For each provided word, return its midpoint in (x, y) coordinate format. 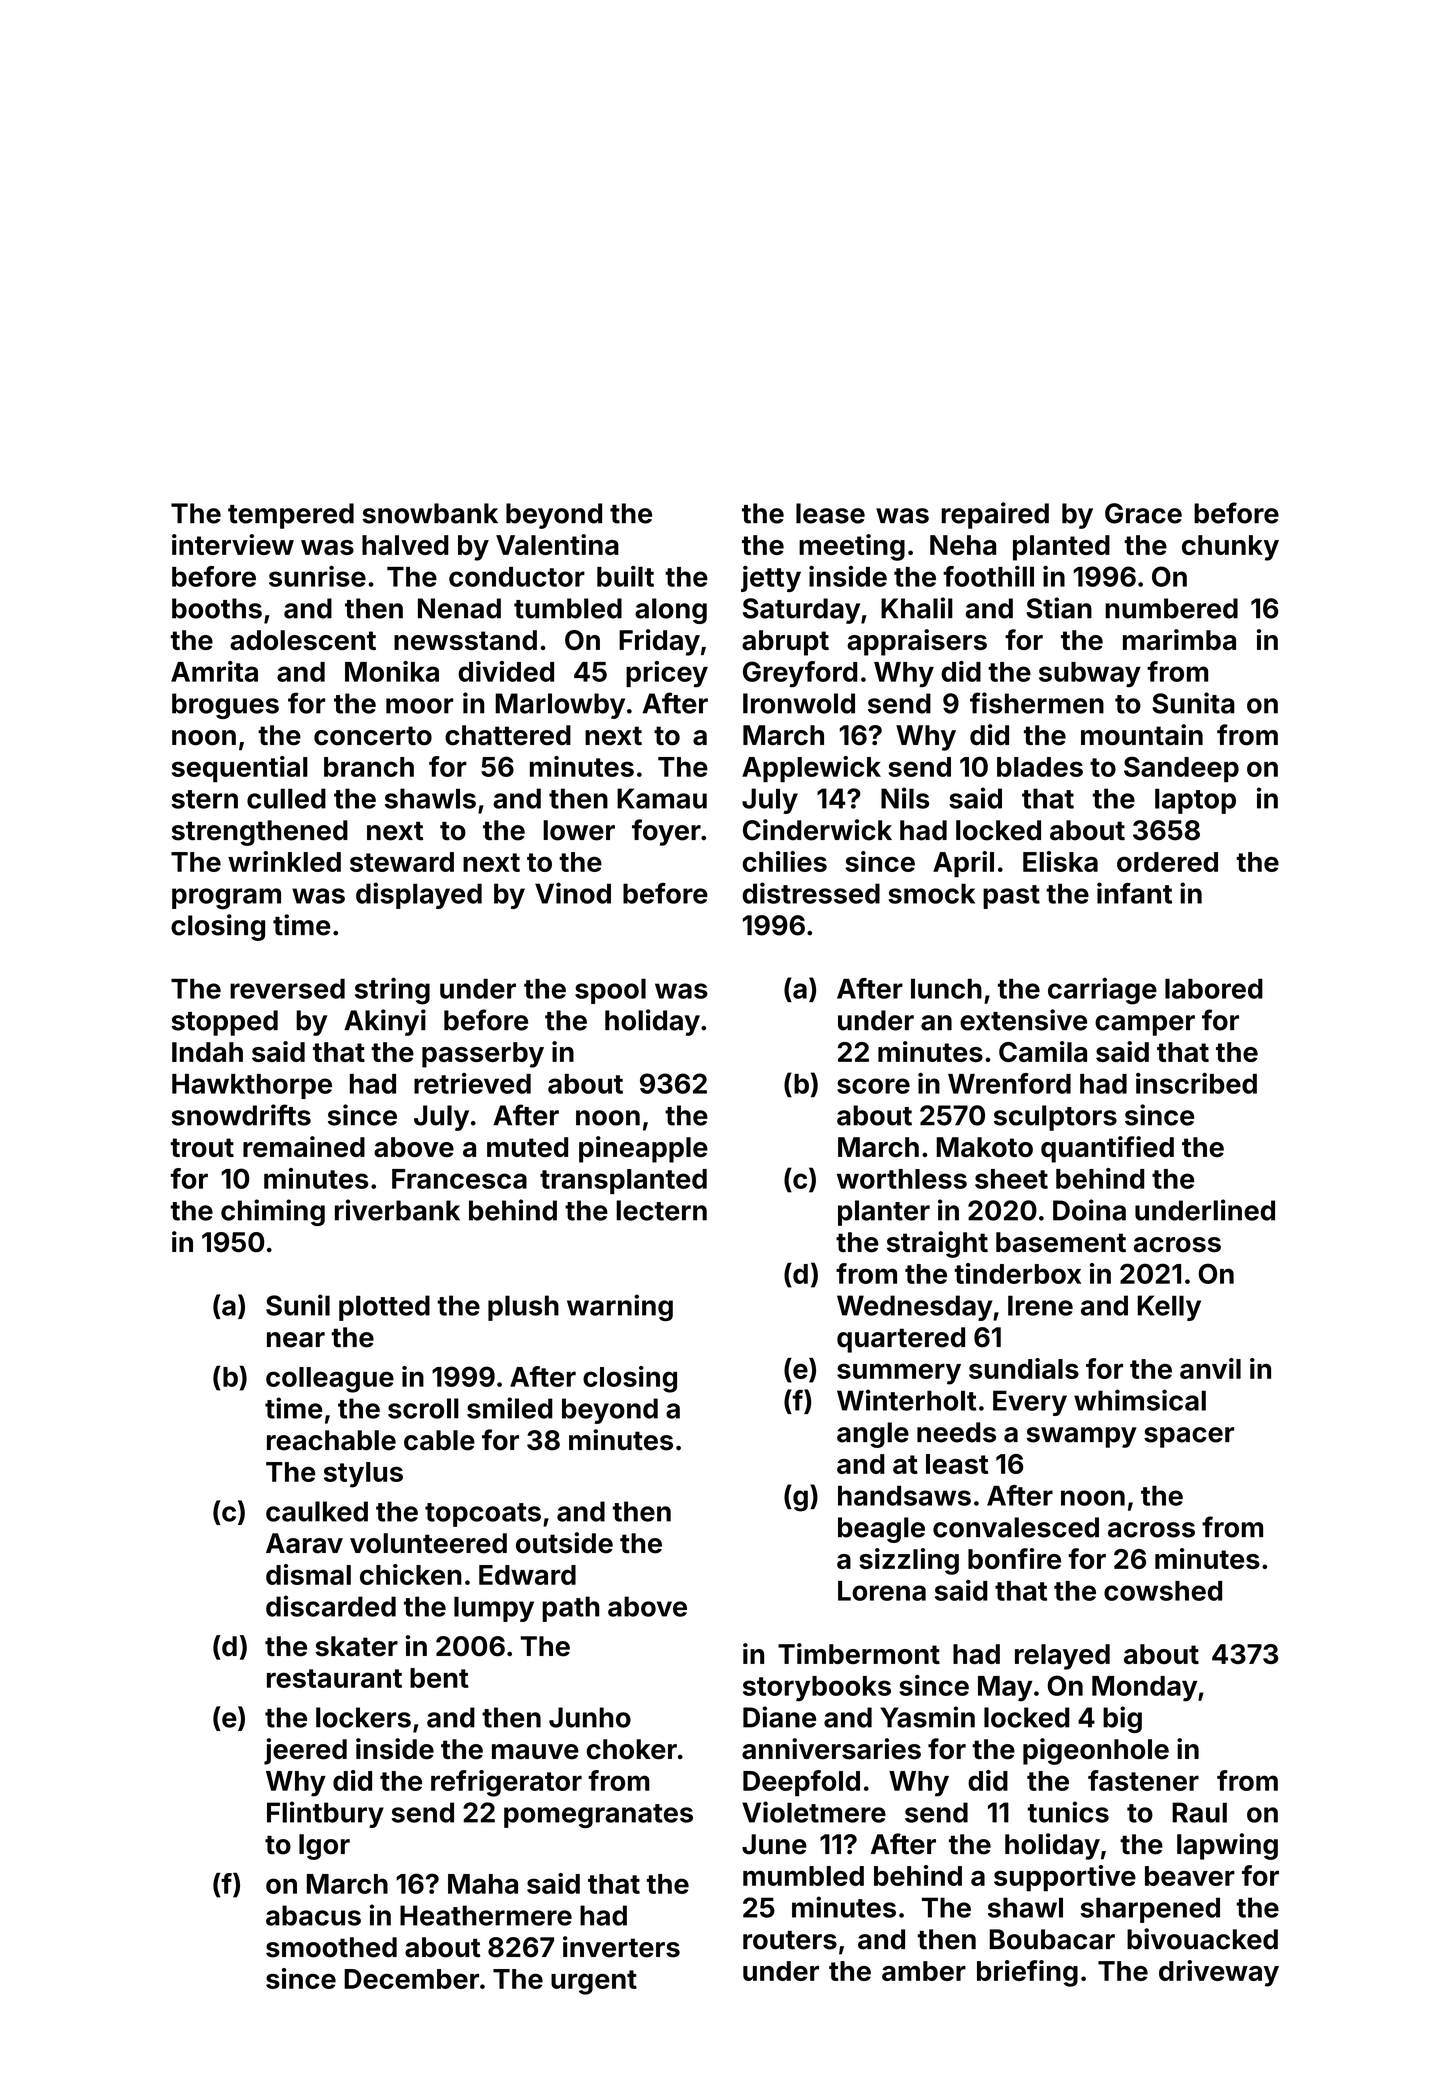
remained (304, 1146)
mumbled (803, 1876)
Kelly (1169, 1308)
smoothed (331, 1947)
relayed (1062, 1657)
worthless (902, 1179)
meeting (852, 547)
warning (620, 1307)
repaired (995, 515)
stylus (363, 1475)
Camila (1043, 1051)
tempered (291, 516)
